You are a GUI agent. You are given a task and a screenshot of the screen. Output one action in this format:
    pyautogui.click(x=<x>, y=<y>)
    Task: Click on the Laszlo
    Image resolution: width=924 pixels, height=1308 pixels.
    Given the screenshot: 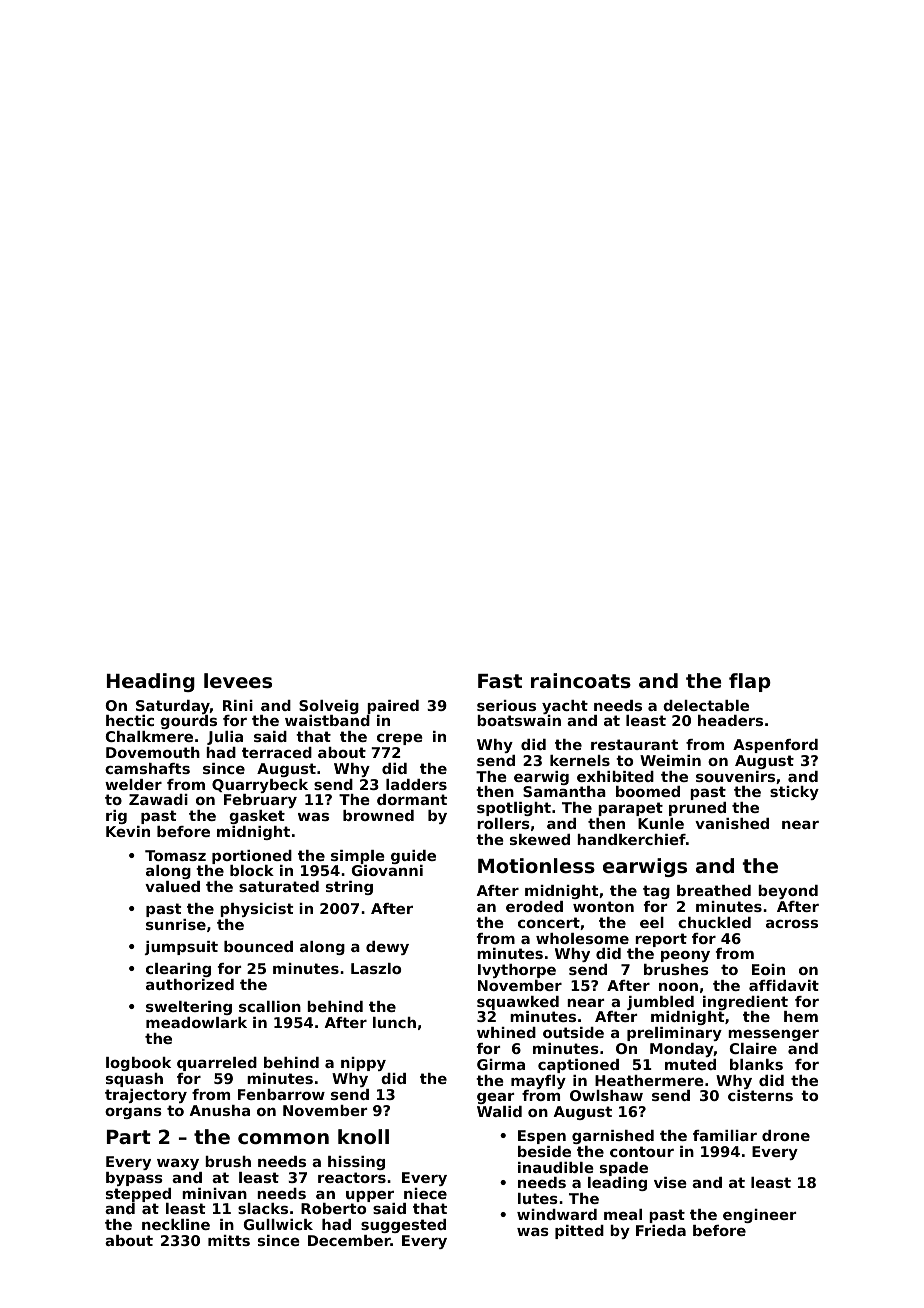 What is the action you would take?
    pyautogui.click(x=376, y=968)
